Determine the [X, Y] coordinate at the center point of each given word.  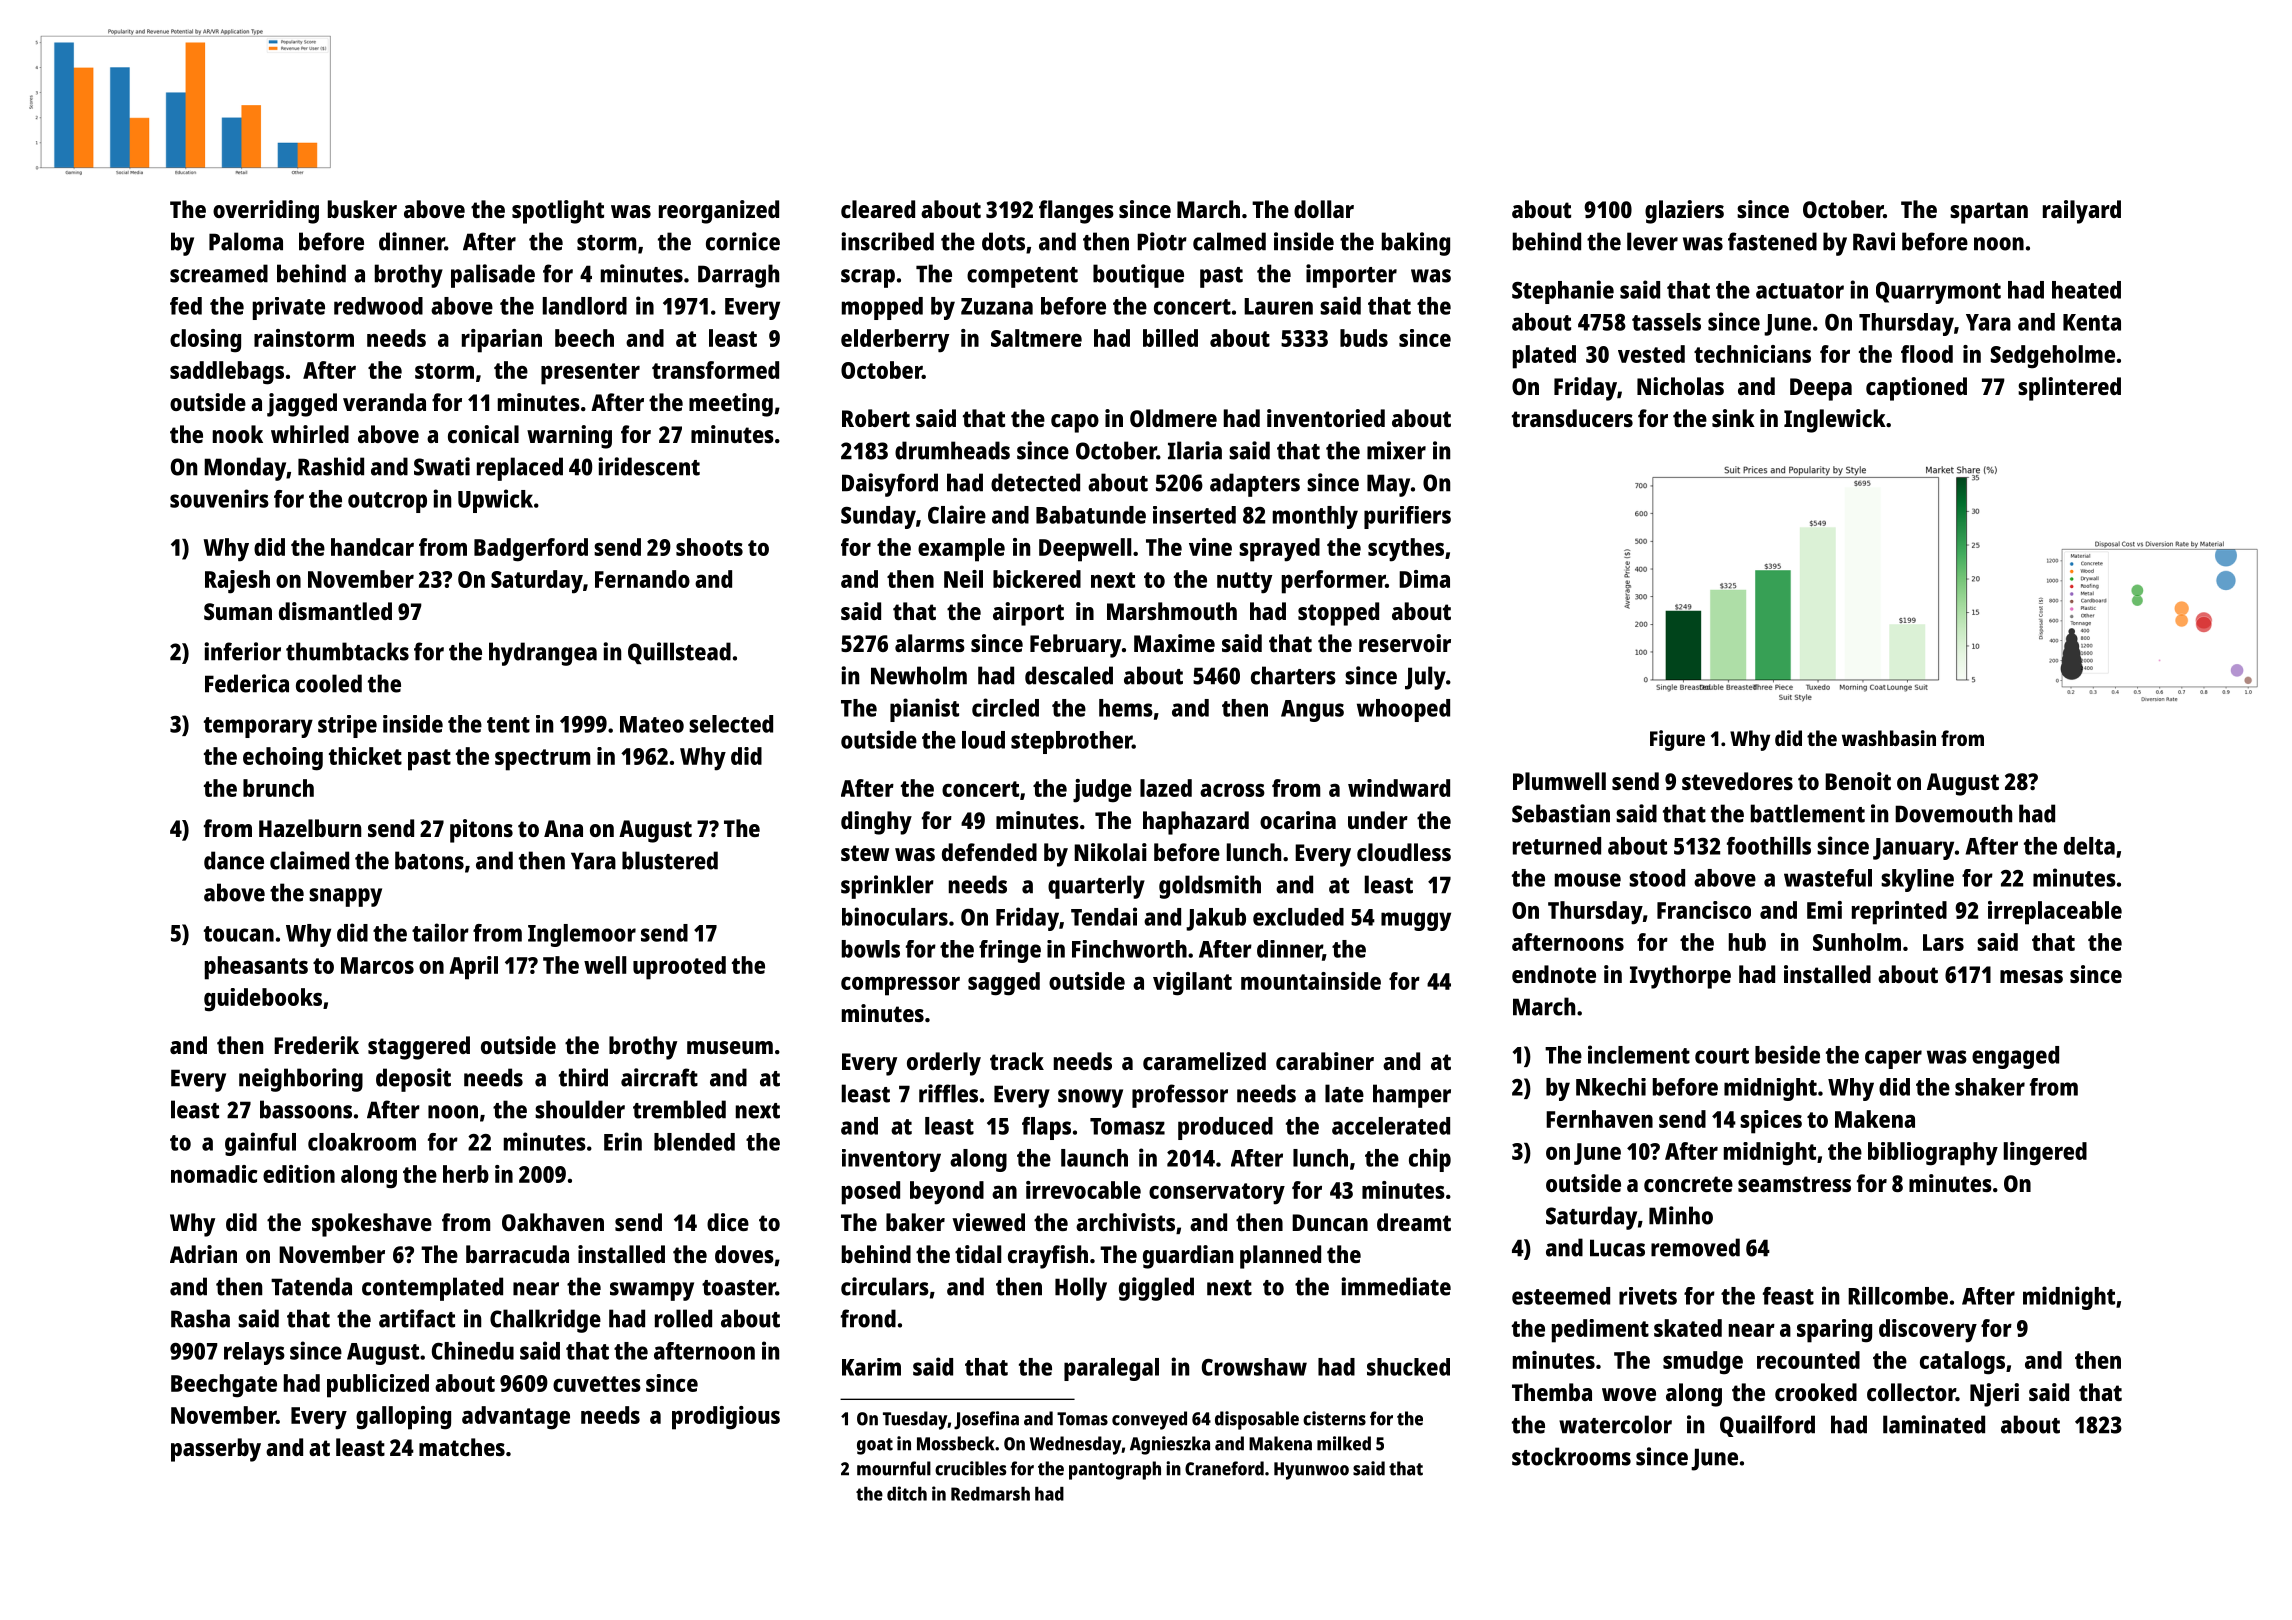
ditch [907, 1493]
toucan [239, 934]
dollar [1324, 209]
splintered [2069, 389]
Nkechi [1611, 1087]
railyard [2082, 212]
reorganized [719, 212]
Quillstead [679, 653]
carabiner [1325, 1061]
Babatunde [1091, 515]
